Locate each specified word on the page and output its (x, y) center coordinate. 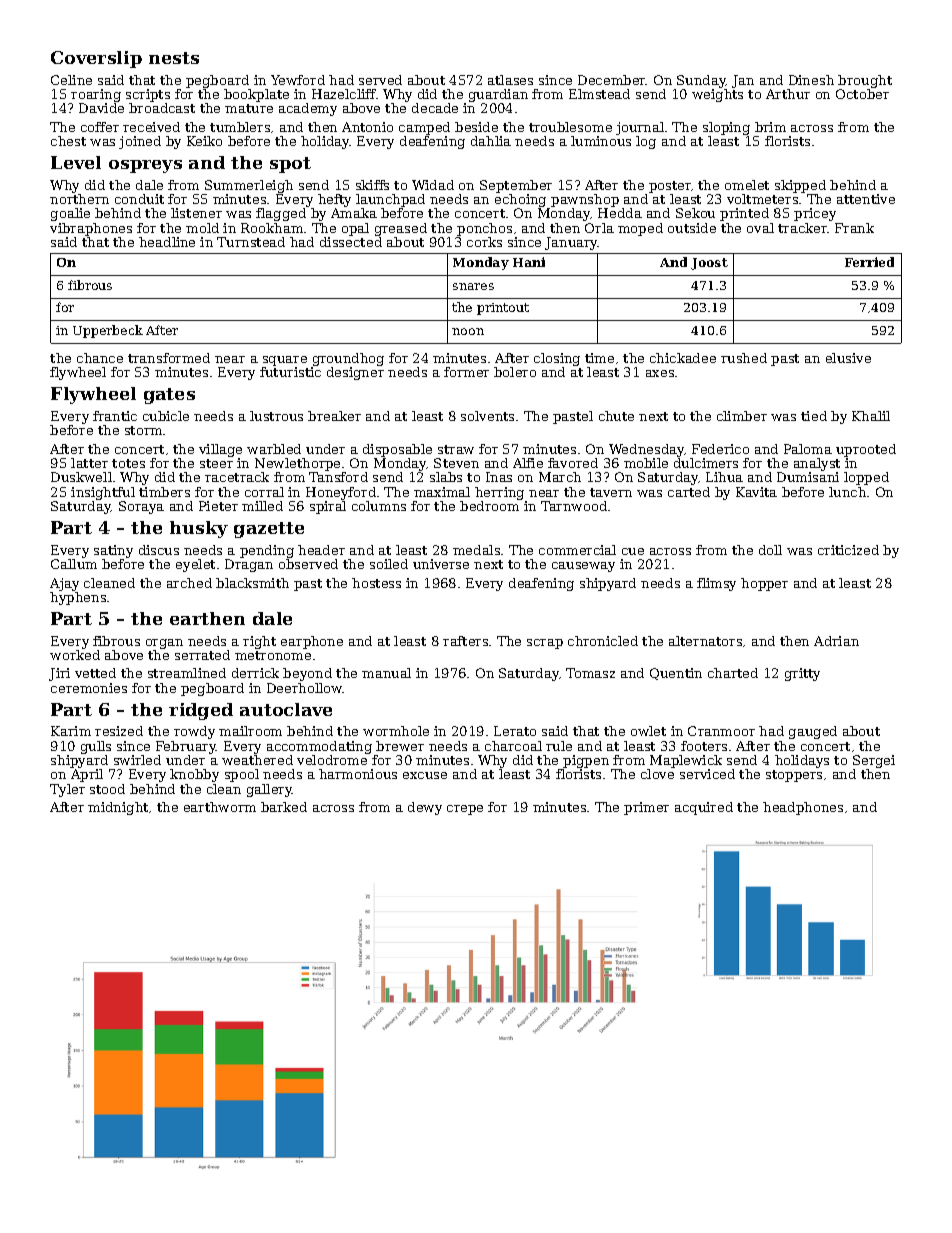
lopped (866, 478)
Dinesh (811, 80)
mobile (646, 463)
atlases (510, 80)
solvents (487, 416)
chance (100, 358)
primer (646, 808)
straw (456, 449)
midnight (118, 808)
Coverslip (96, 59)
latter (89, 463)
